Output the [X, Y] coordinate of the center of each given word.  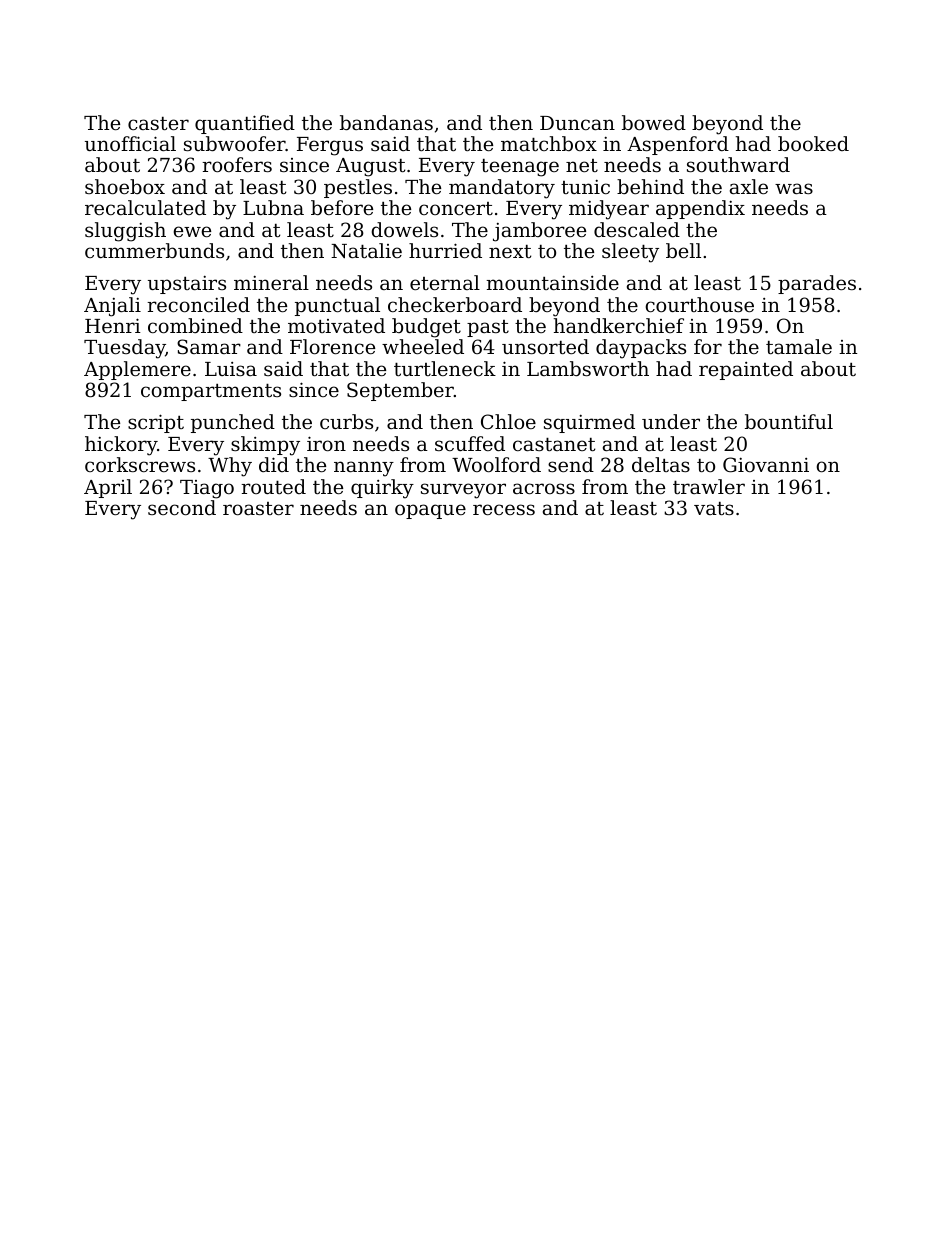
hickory [121, 446]
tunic [585, 187]
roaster [258, 508]
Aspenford [678, 145]
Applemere [137, 370]
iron [326, 443]
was [794, 188]
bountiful [789, 421]
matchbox [549, 143]
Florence [332, 346]
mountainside [552, 282]
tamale [799, 346]
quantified [245, 124]
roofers [237, 164]
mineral [271, 282]
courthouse [699, 304]
